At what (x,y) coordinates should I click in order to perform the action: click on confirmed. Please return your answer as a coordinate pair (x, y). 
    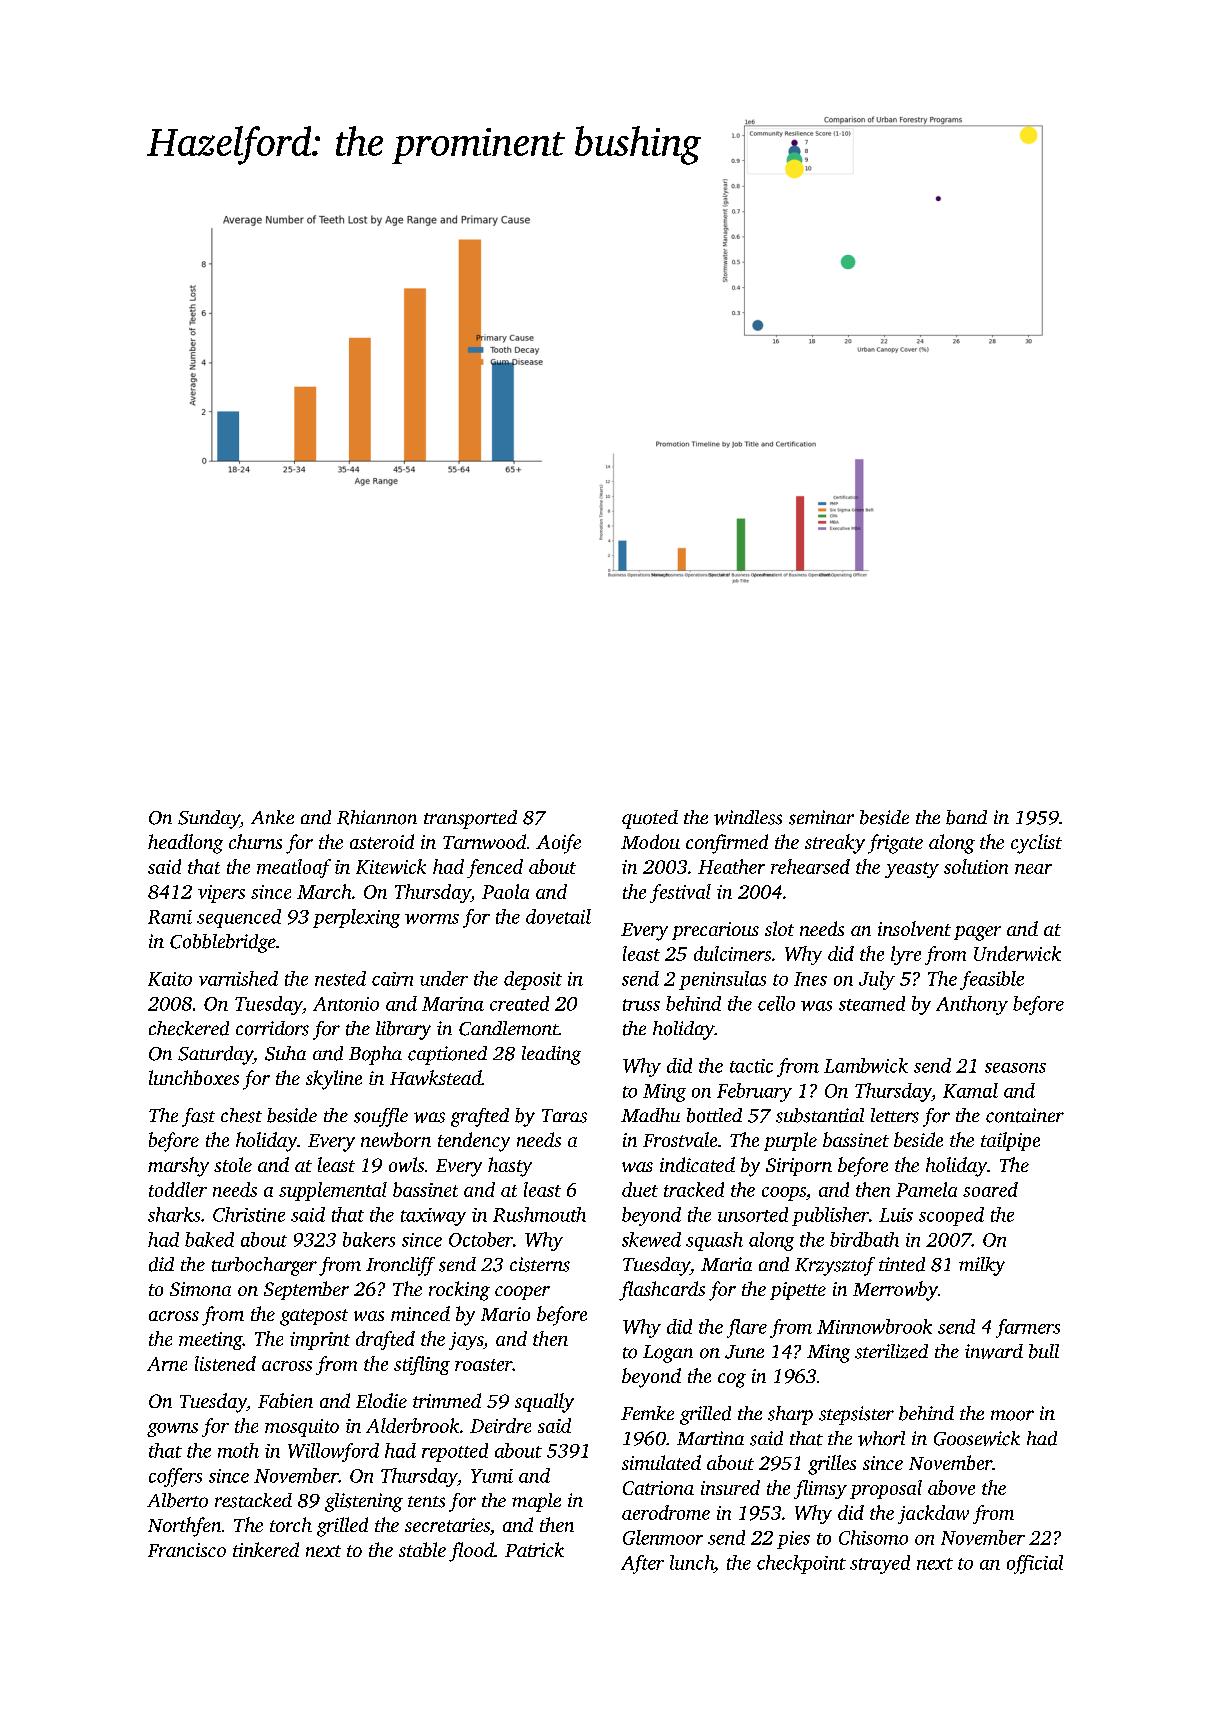
    Looking at the image, I should click on (727, 844).
